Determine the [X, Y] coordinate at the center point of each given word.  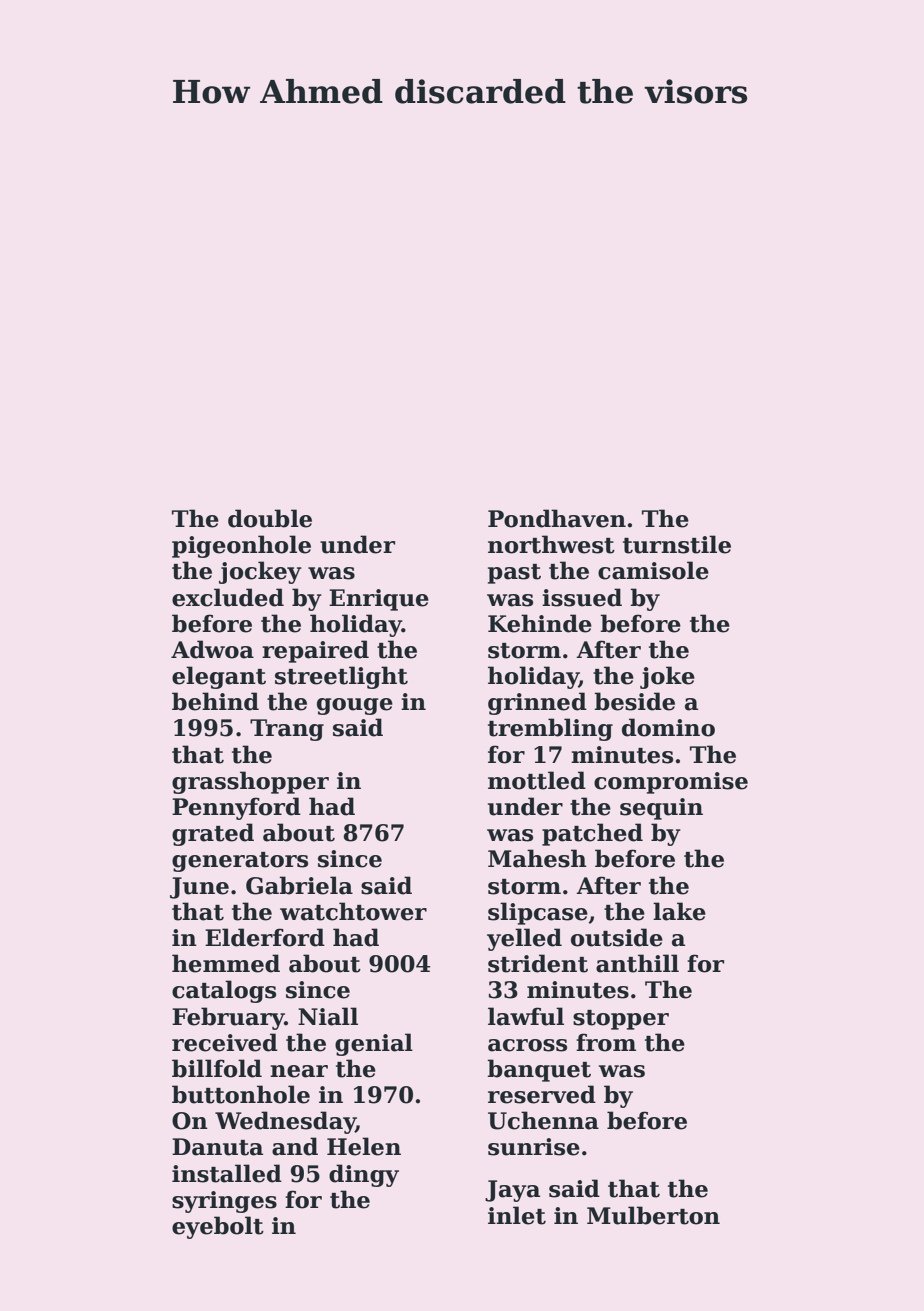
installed [227, 1173]
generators [240, 862]
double [270, 518]
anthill [637, 963]
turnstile [677, 544]
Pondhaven [557, 518]
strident [538, 963]
